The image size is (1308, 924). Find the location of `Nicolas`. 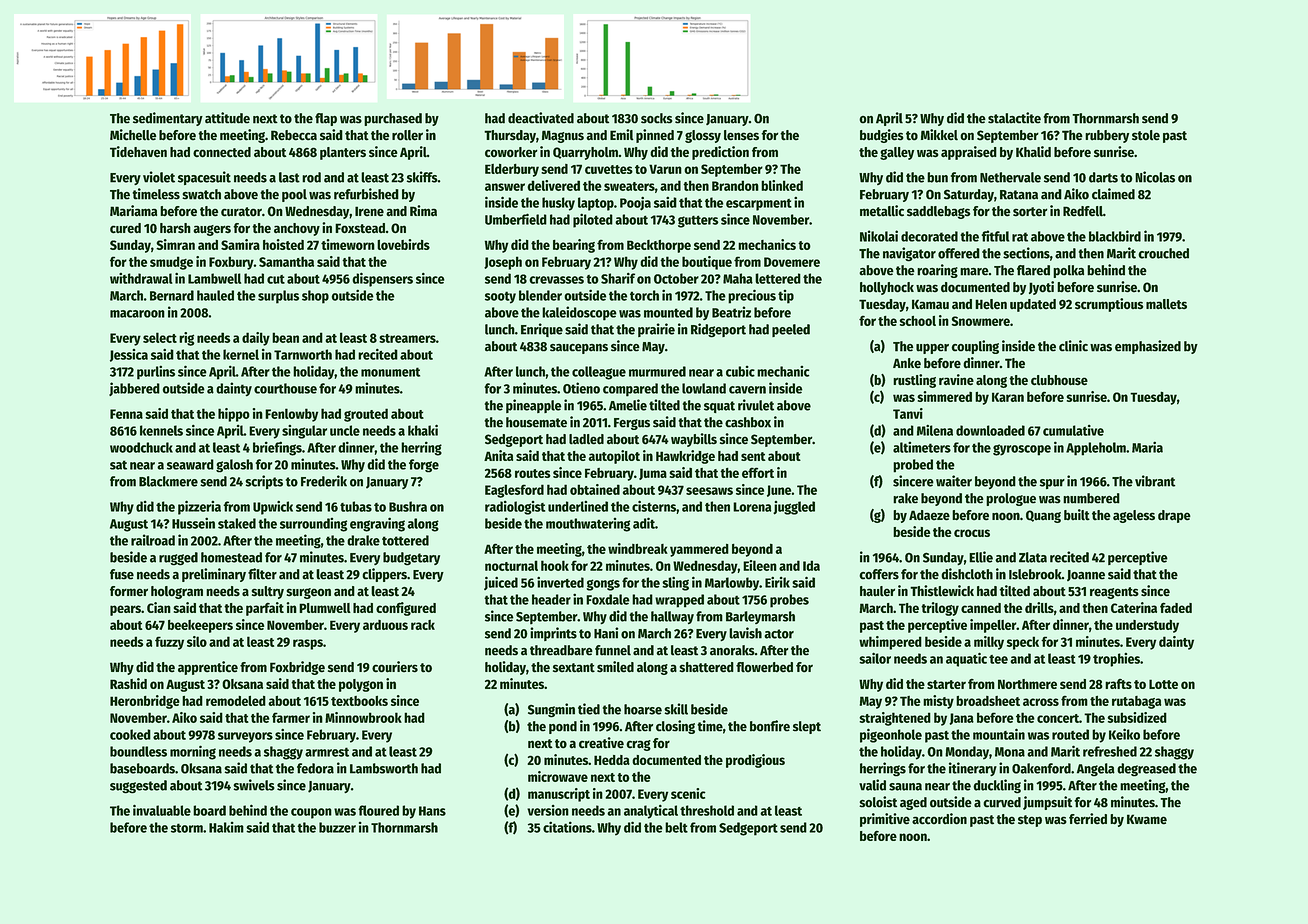

Nicolas is located at coordinates (1155, 177).
